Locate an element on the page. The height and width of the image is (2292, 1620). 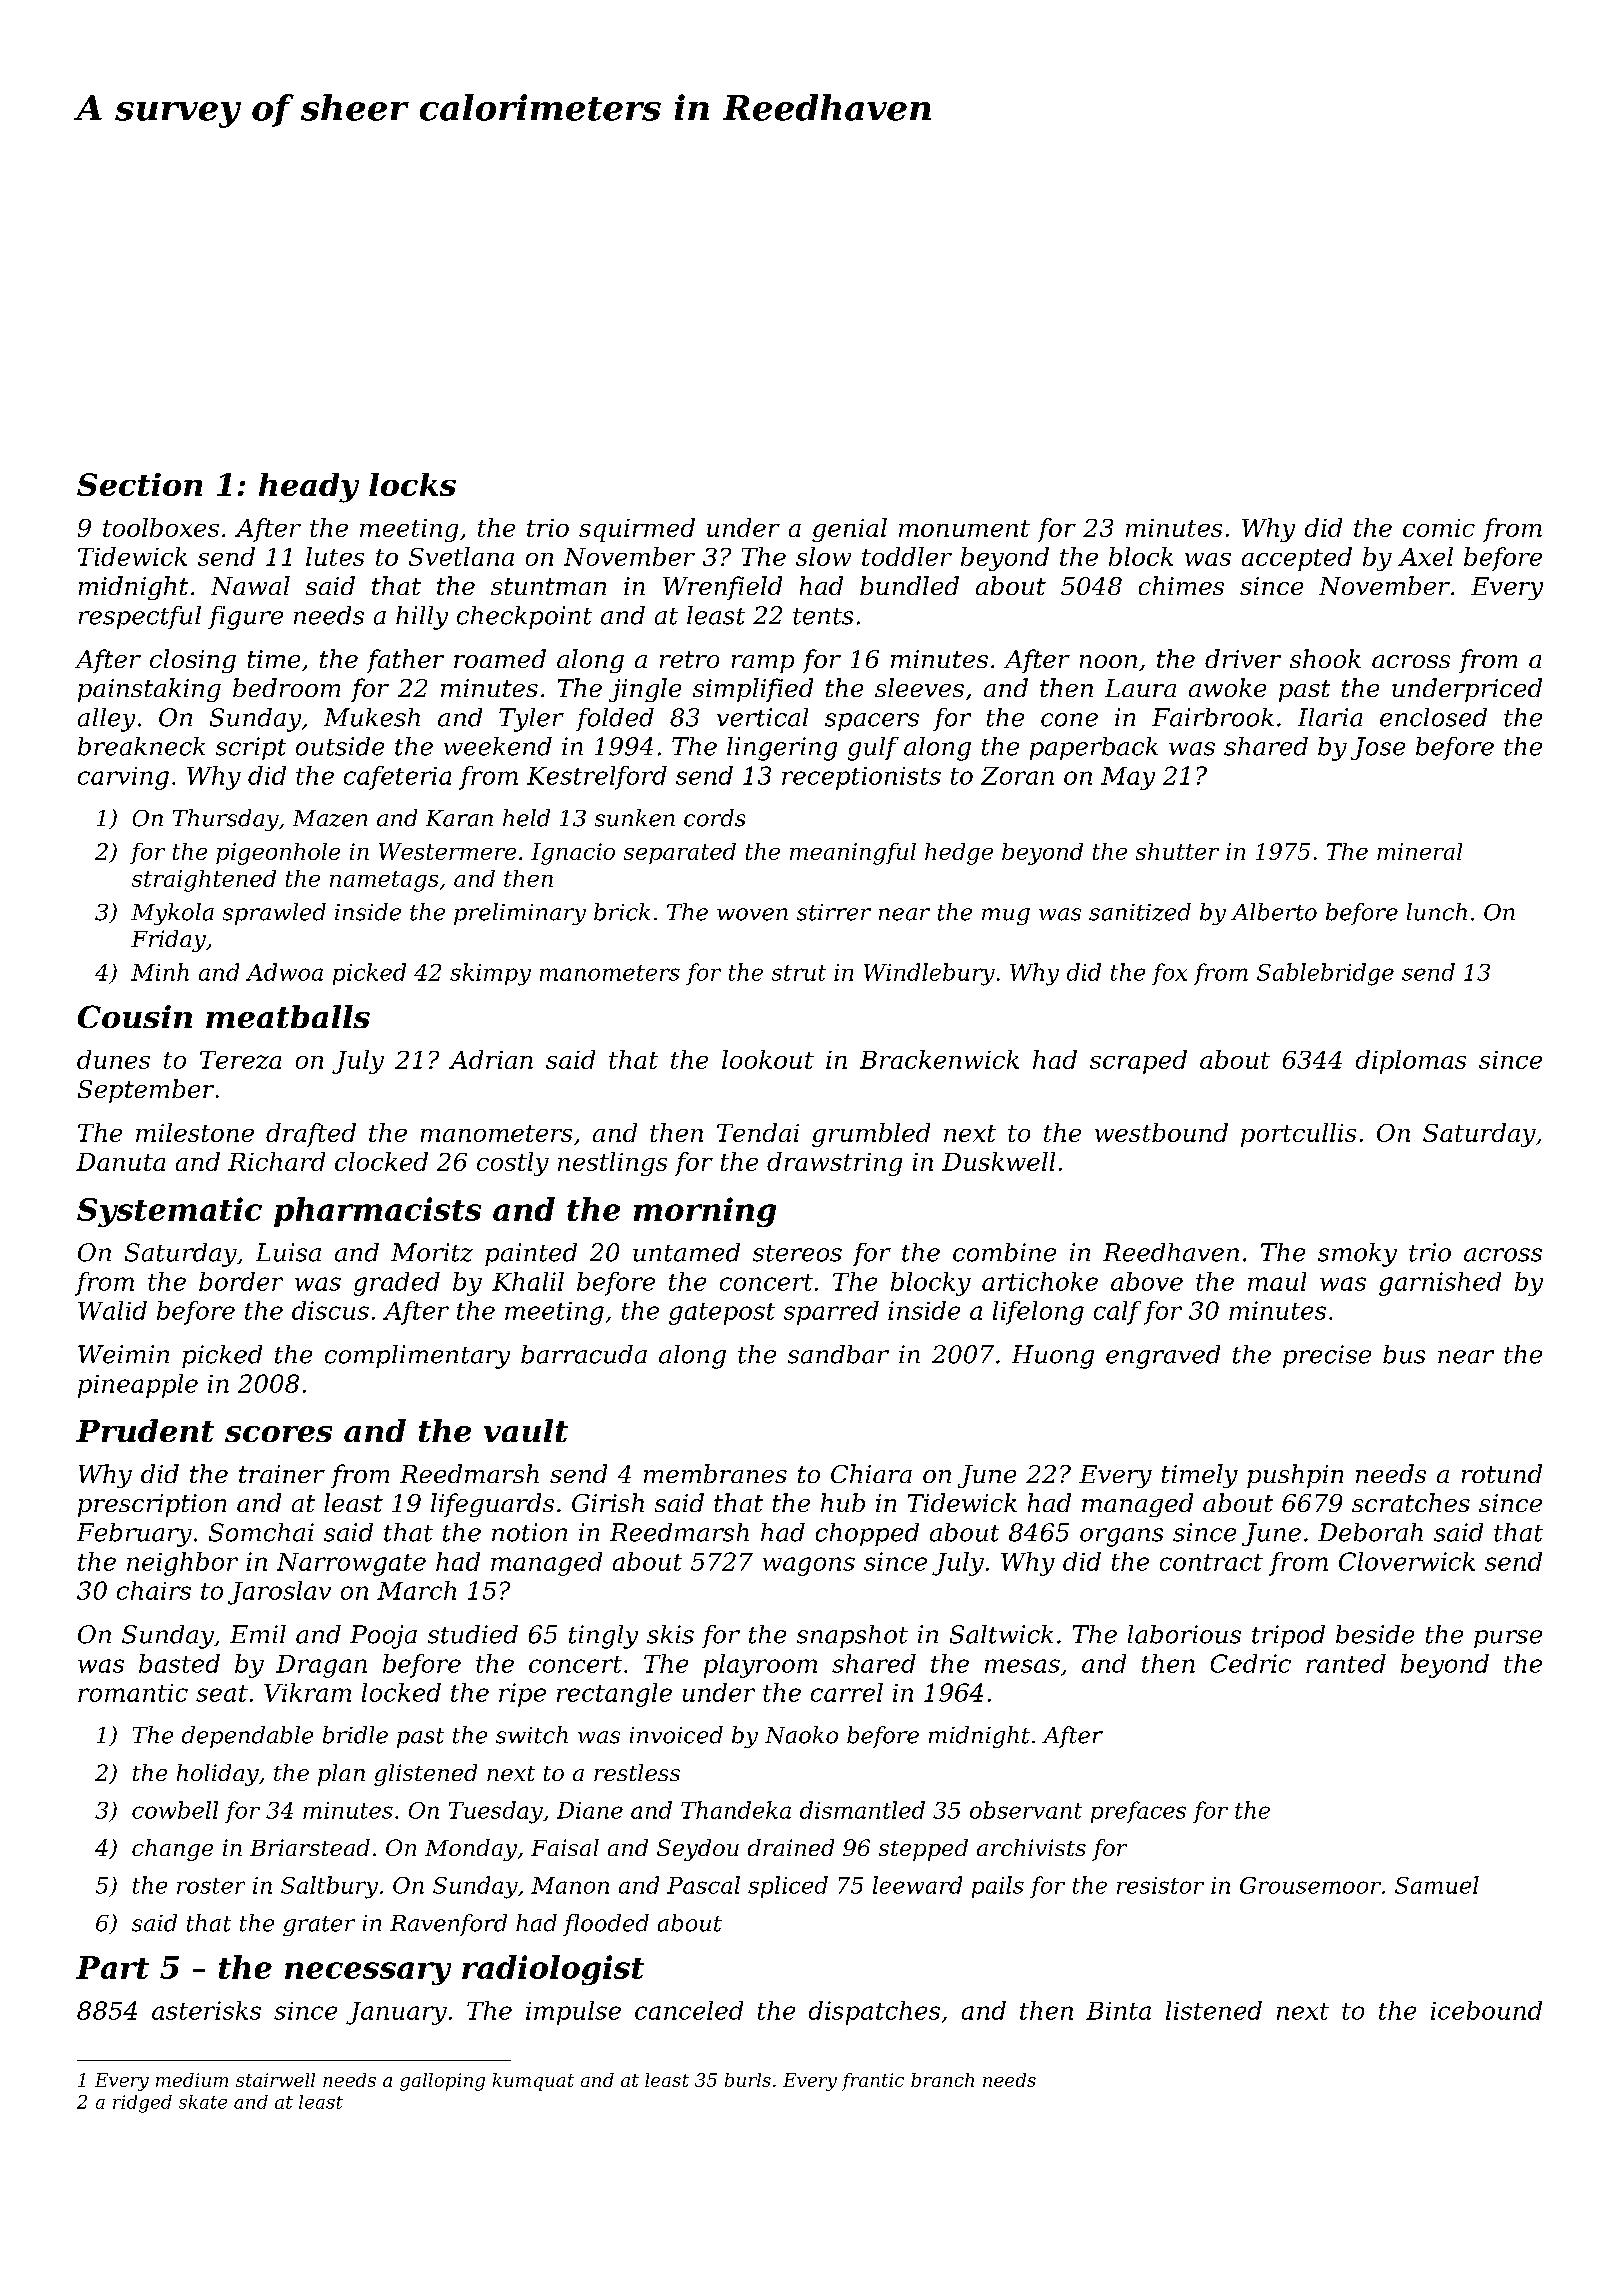
Alberto is located at coordinates (1274, 912).
